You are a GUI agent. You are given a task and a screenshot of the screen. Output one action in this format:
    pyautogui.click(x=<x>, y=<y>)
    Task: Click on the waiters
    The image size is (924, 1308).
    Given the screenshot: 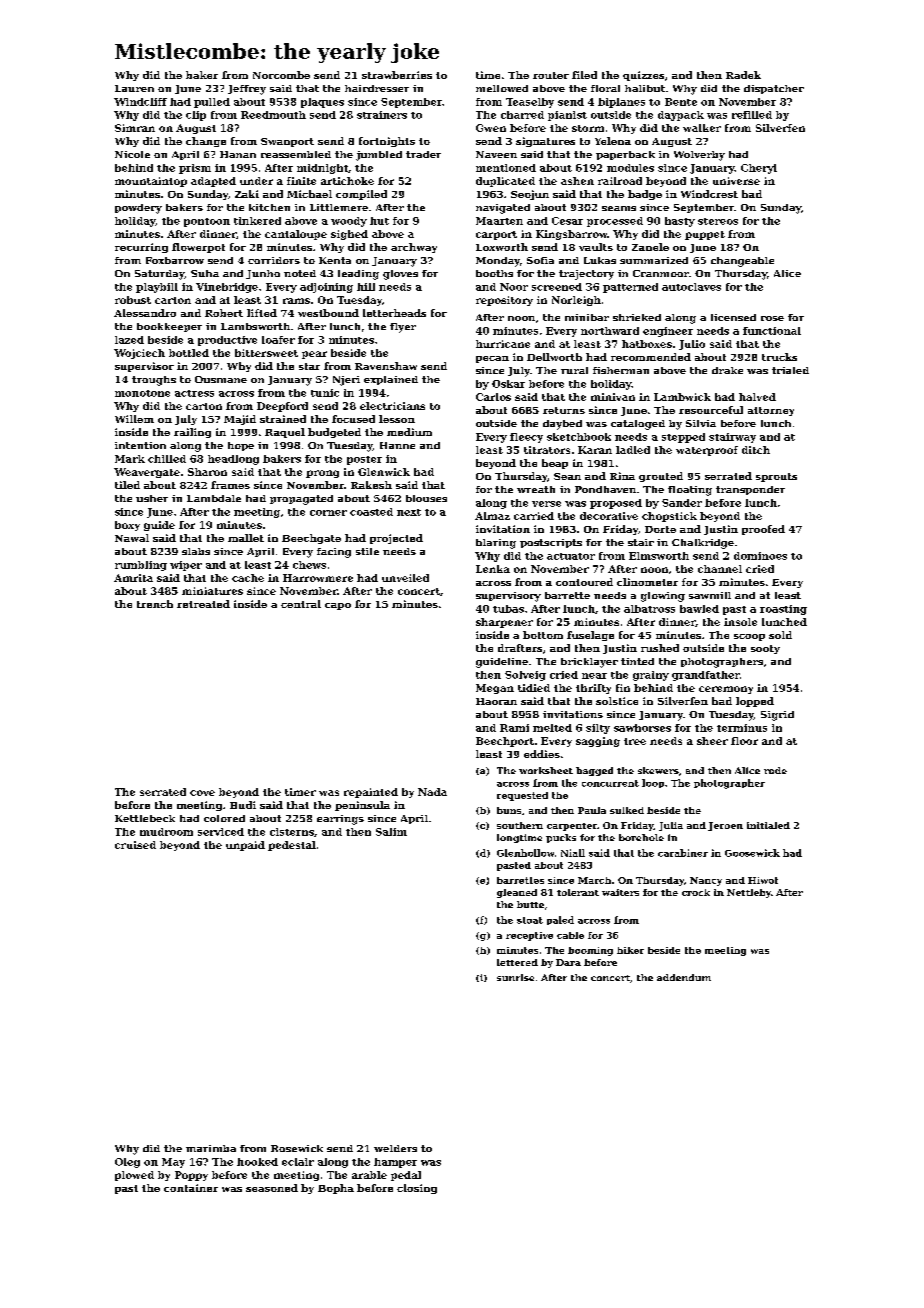 What is the action you would take?
    pyautogui.click(x=620, y=892)
